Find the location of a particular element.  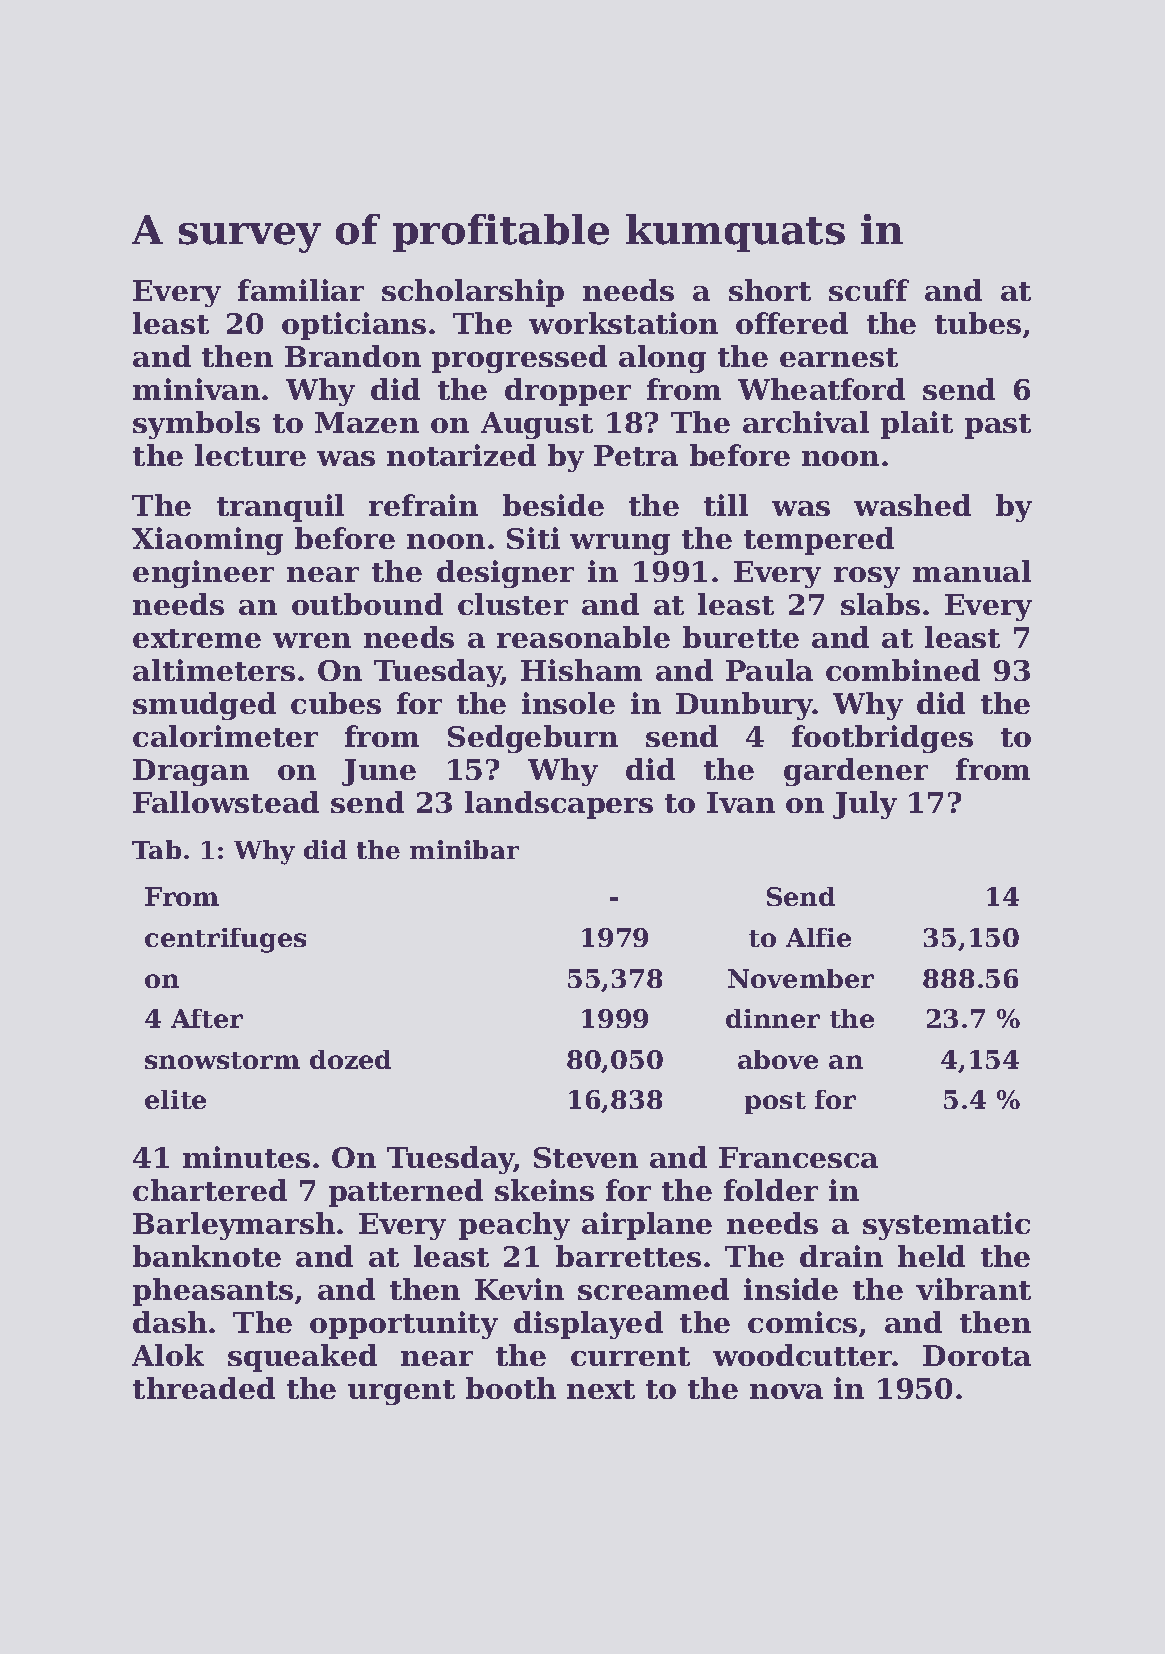

engineer is located at coordinates (203, 574).
